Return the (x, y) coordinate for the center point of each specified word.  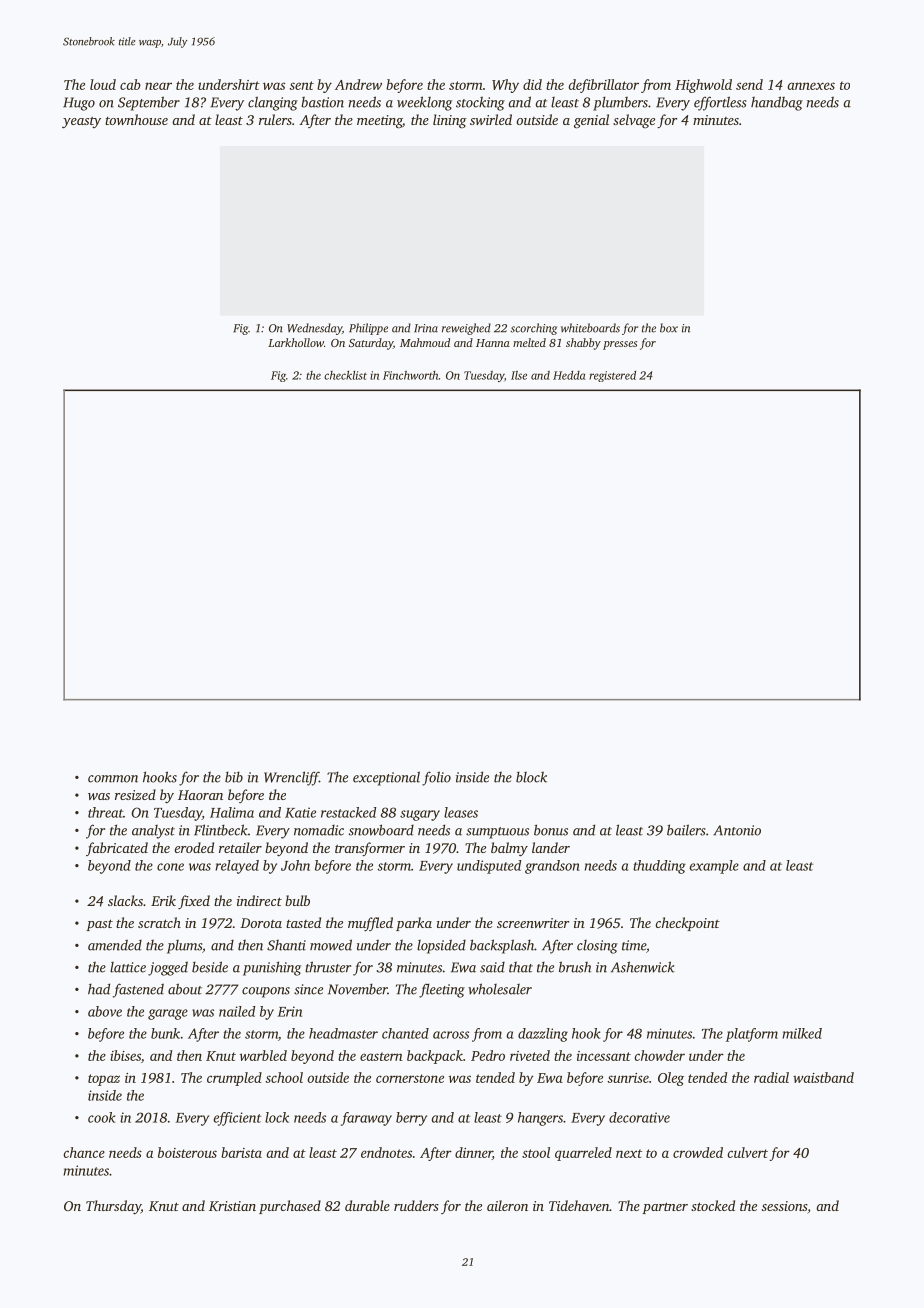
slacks (125, 900)
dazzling (543, 1035)
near (158, 86)
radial (771, 1077)
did (532, 84)
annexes (811, 86)
